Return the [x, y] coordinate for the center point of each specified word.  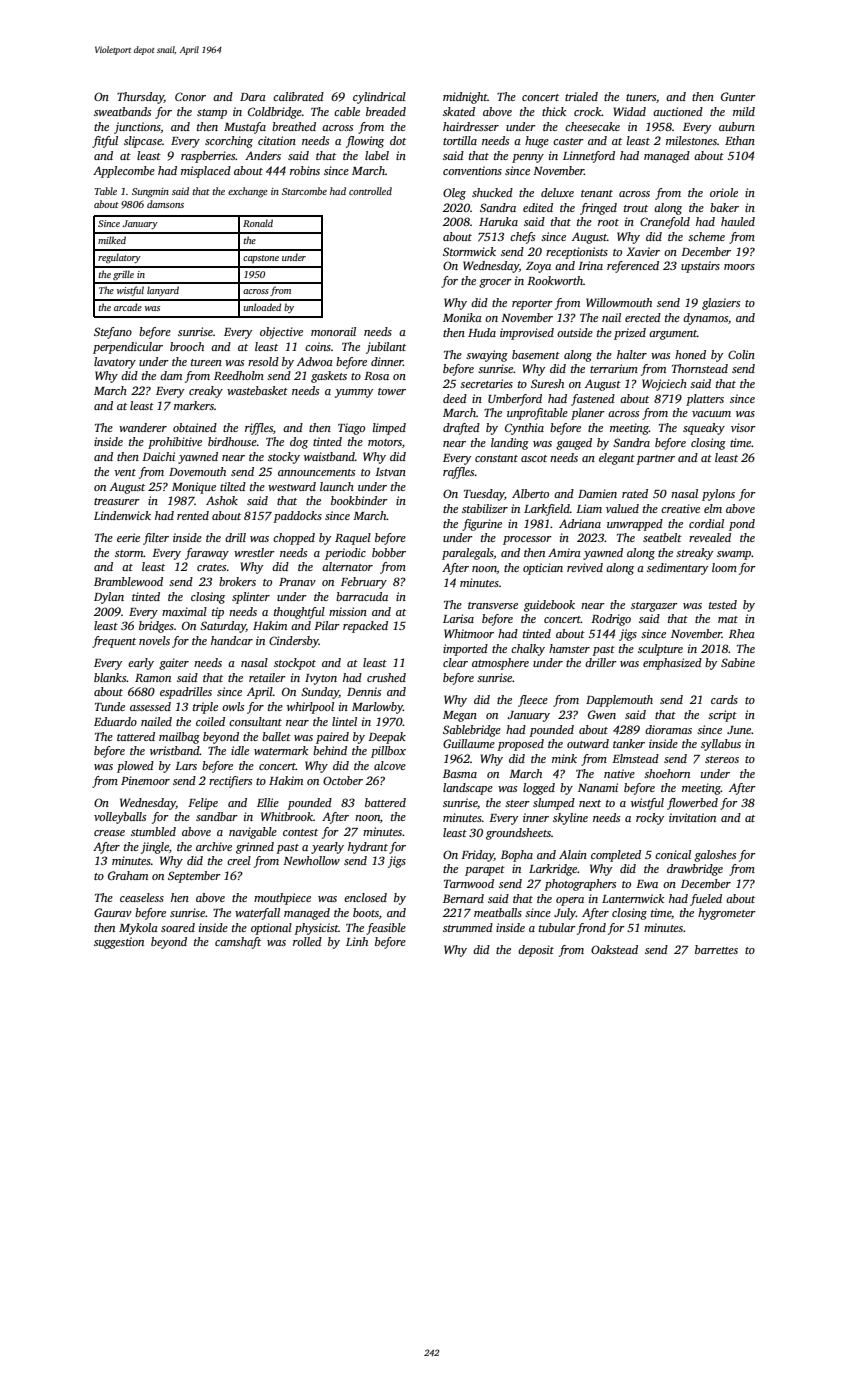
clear [455, 662]
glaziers [721, 304]
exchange [247, 192]
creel [239, 860]
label [377, 155]
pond [742, 525]
